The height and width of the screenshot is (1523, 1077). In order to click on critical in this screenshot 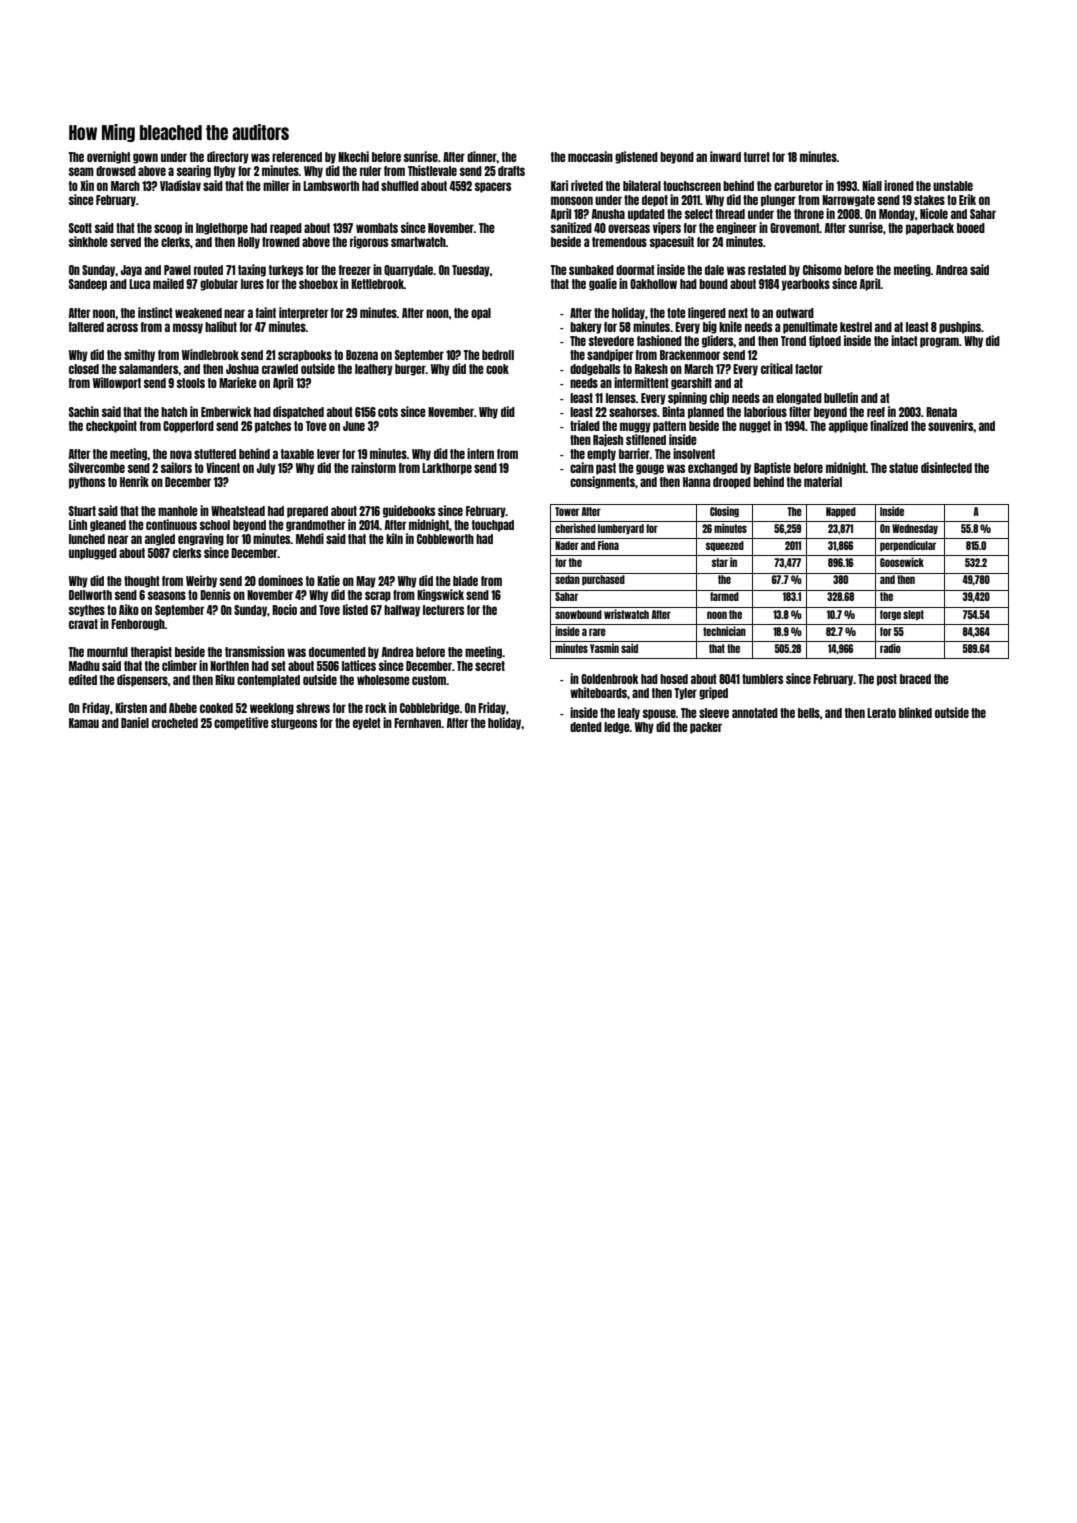, I will do `click(777, 368)`.
